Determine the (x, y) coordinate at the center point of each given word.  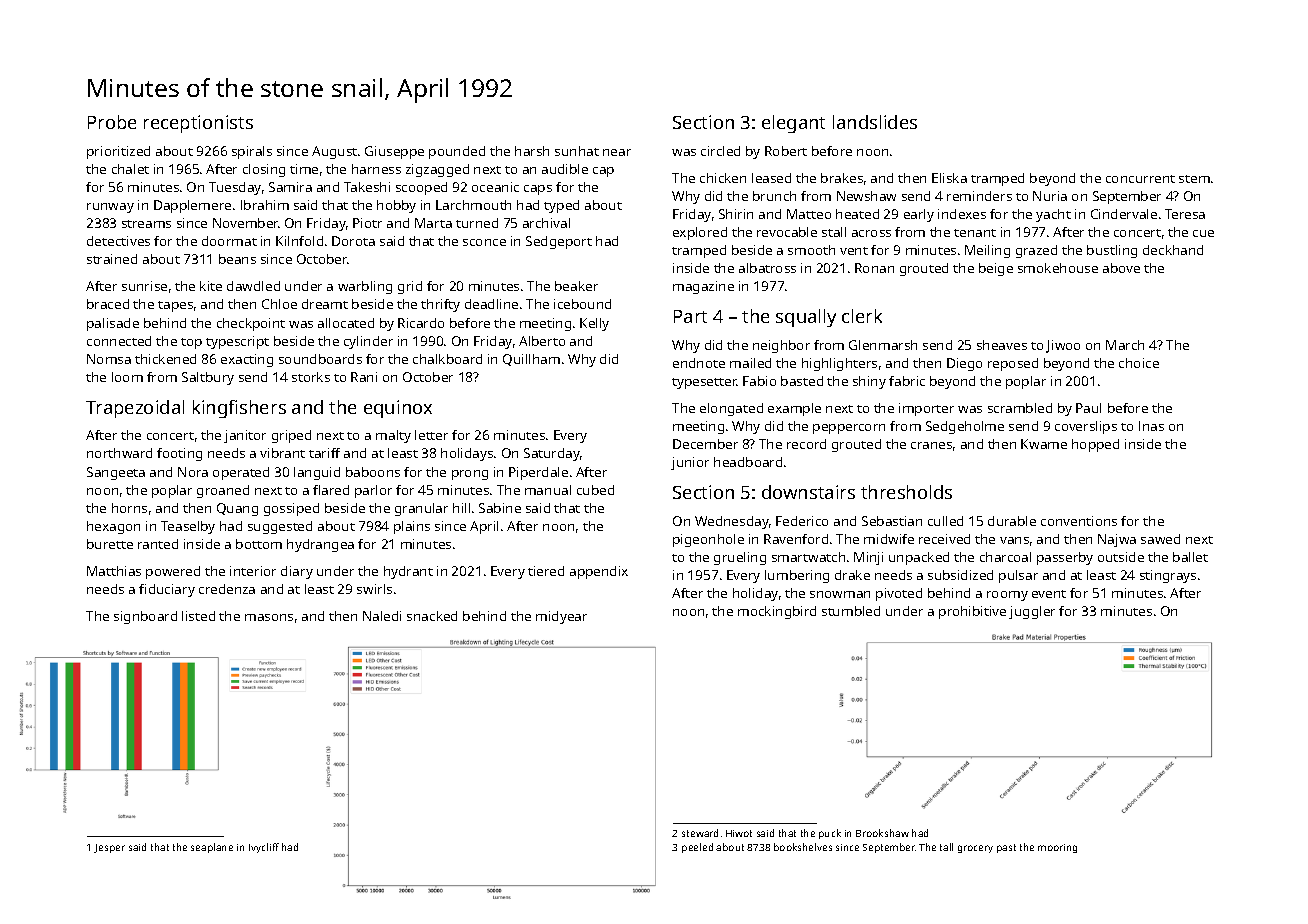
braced (108, 304)
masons (269, 617)
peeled (697, 848)
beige (996, 269)
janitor (245, 436)
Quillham (531, 360)
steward (700, 833)
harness (376, 169)
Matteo (809, 214)
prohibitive (972, 612)
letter (431, 435)
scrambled (1020, 408)
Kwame (1044, 444)
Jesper (109, 848)
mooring (1057, 848)
